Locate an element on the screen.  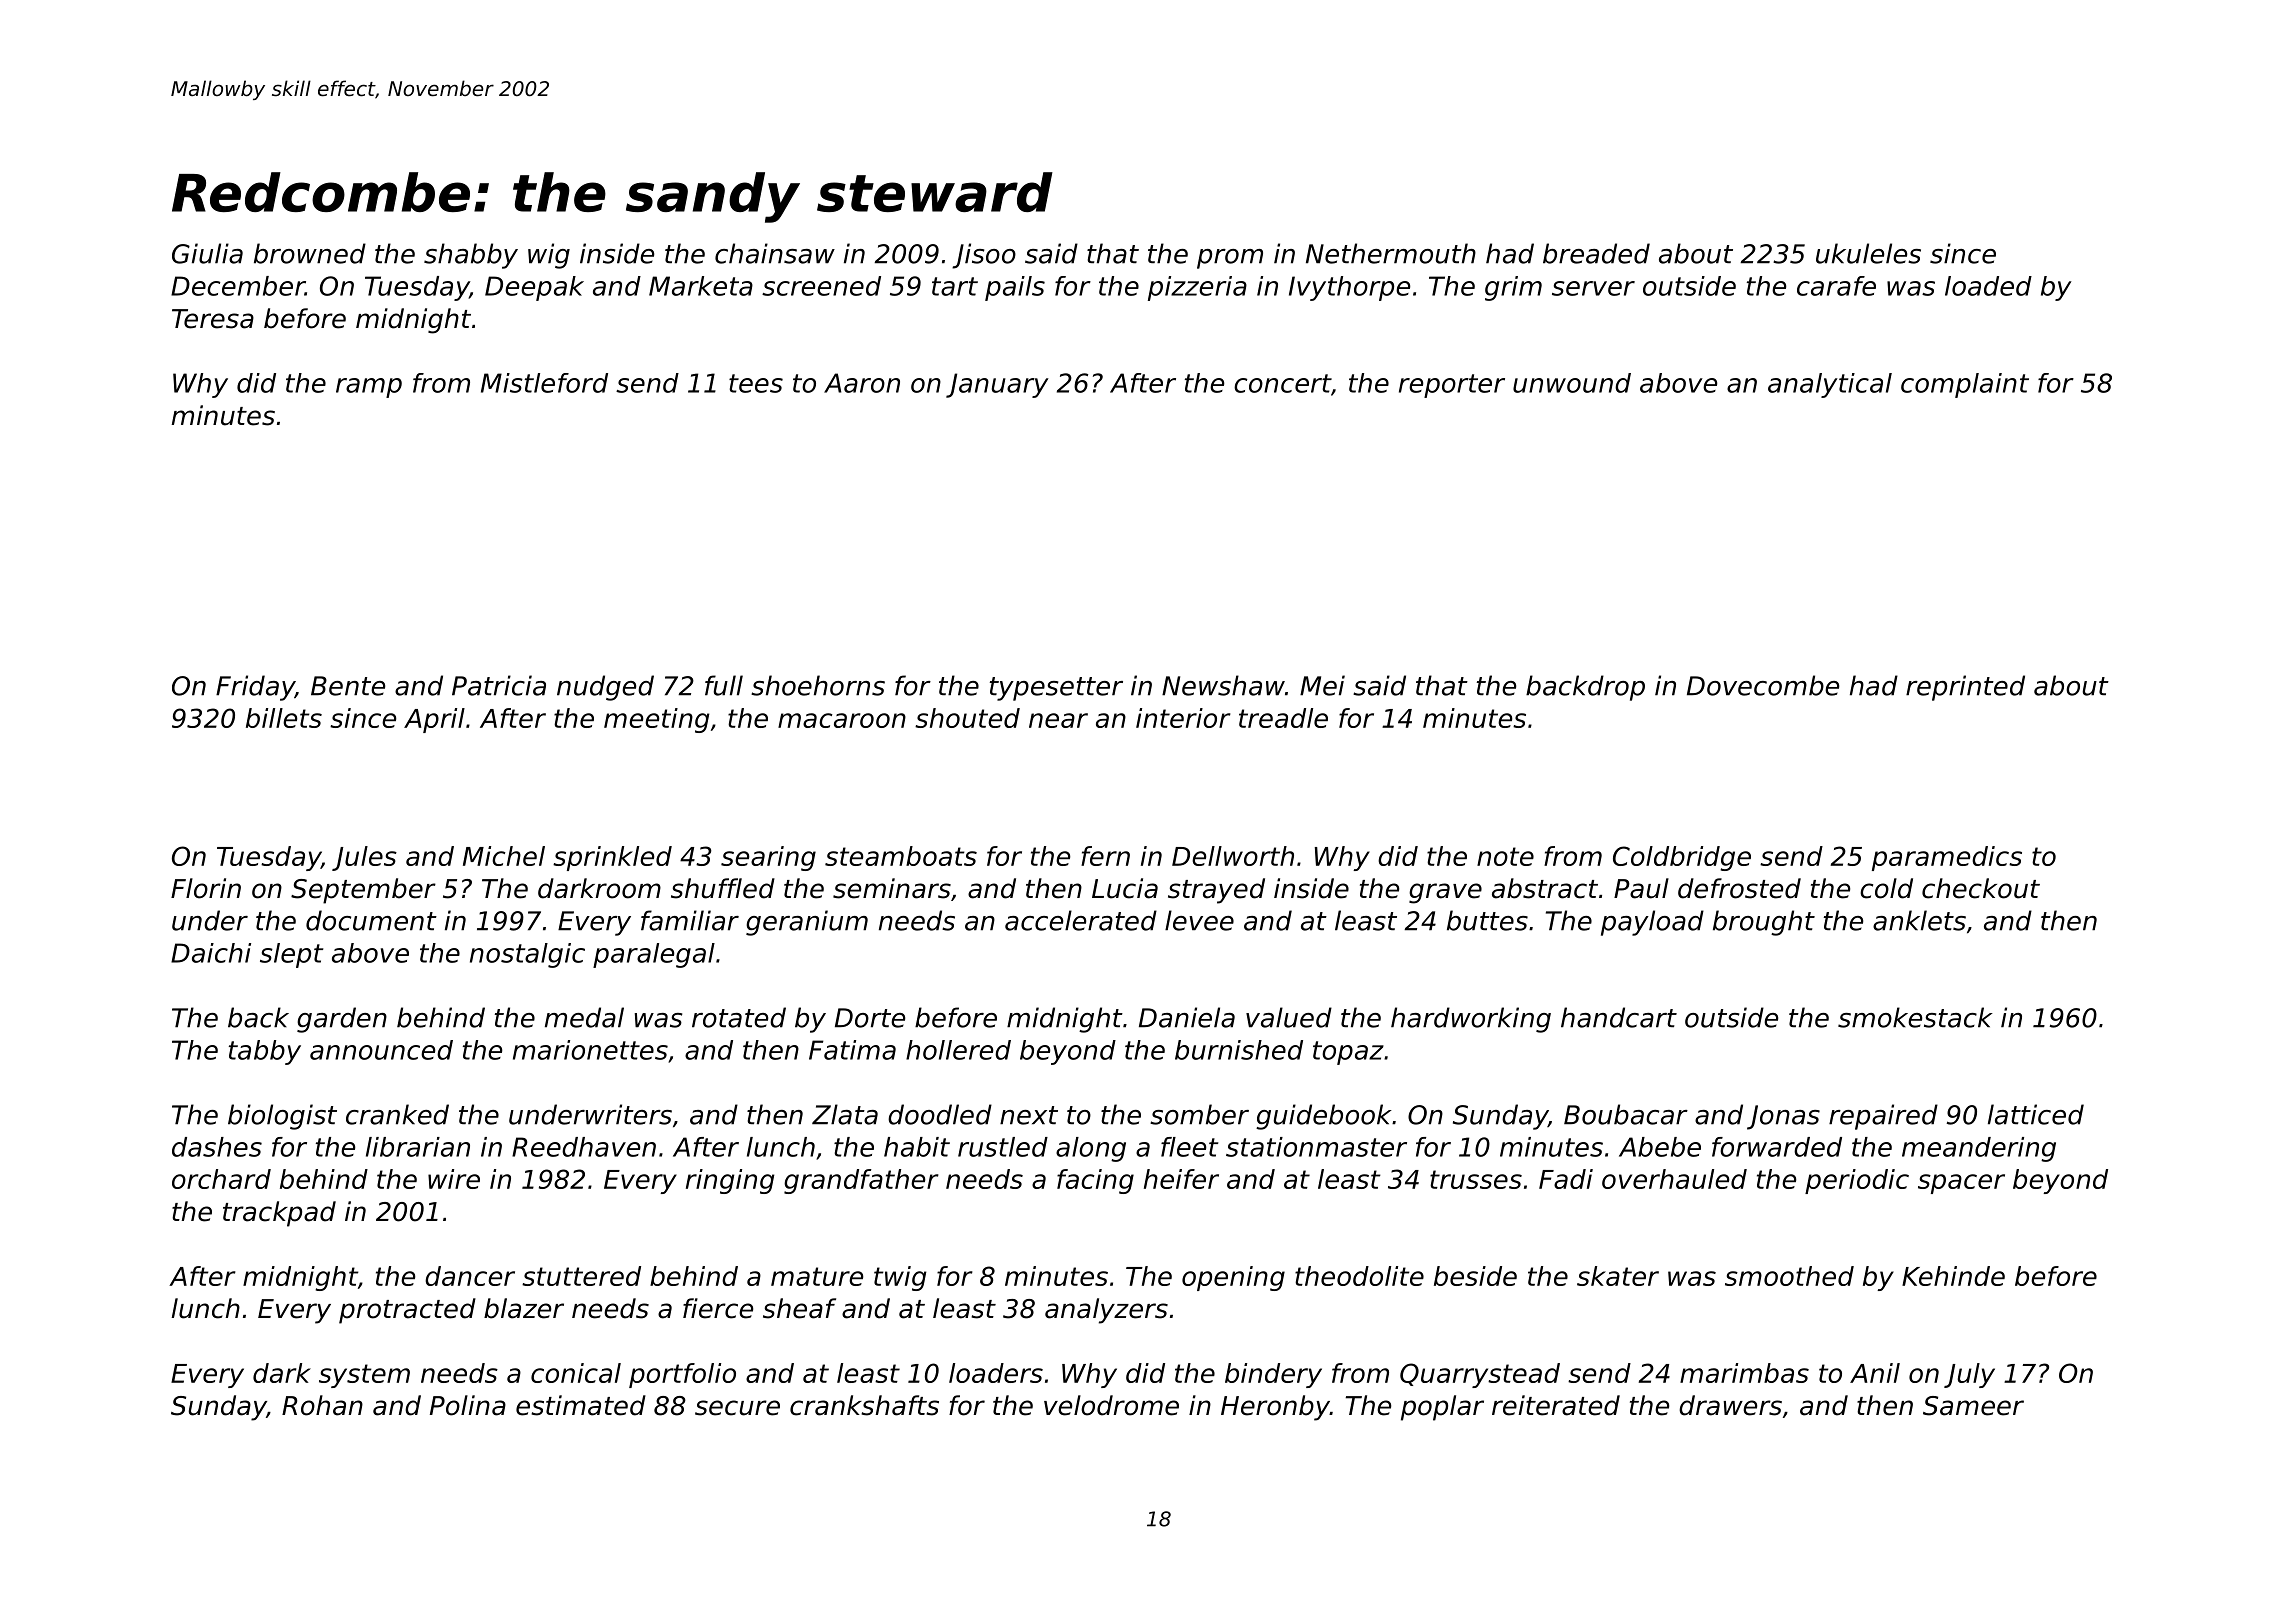
billets is located at coordinates (284, 718).
